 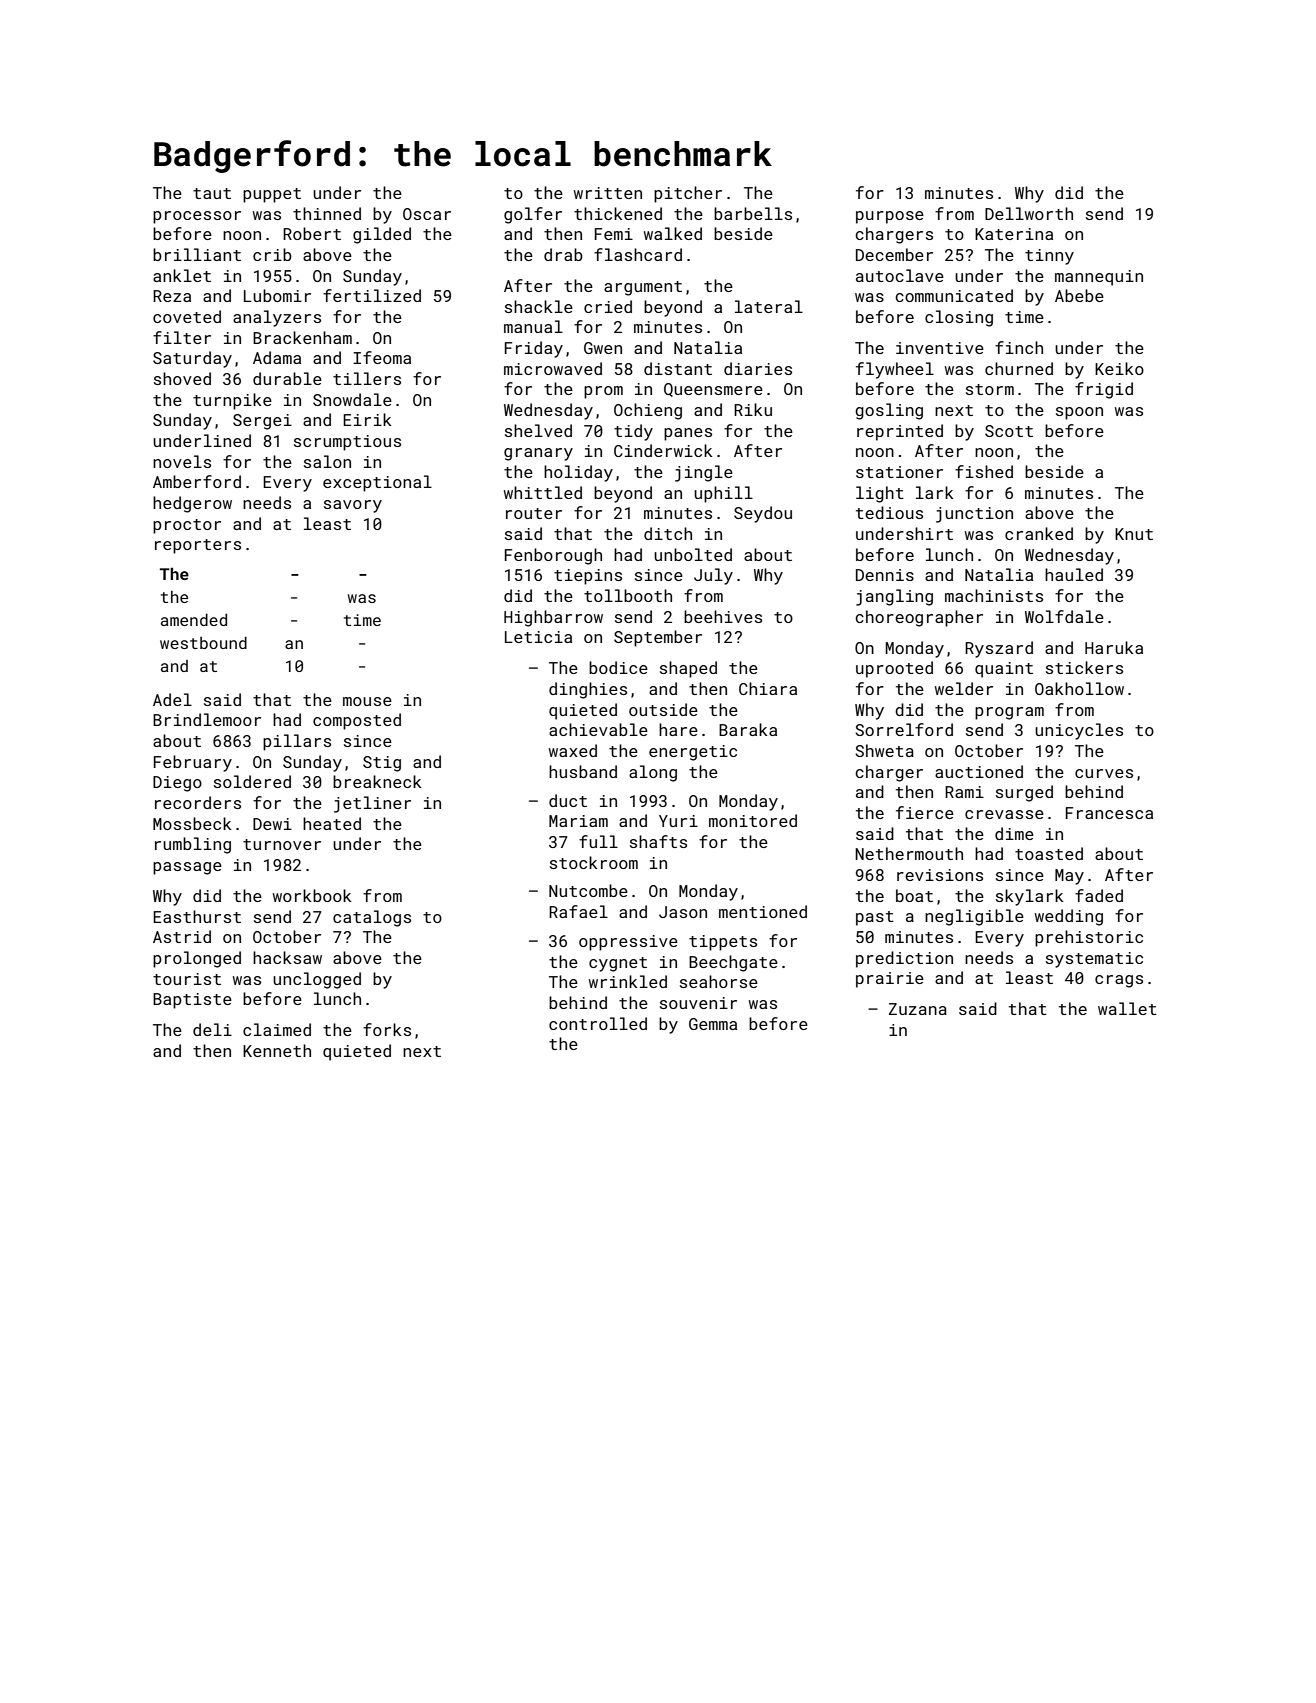 What do you see at coordinates (538, 454) in the page?
I see `granary` at bounding box center [538, 454].
